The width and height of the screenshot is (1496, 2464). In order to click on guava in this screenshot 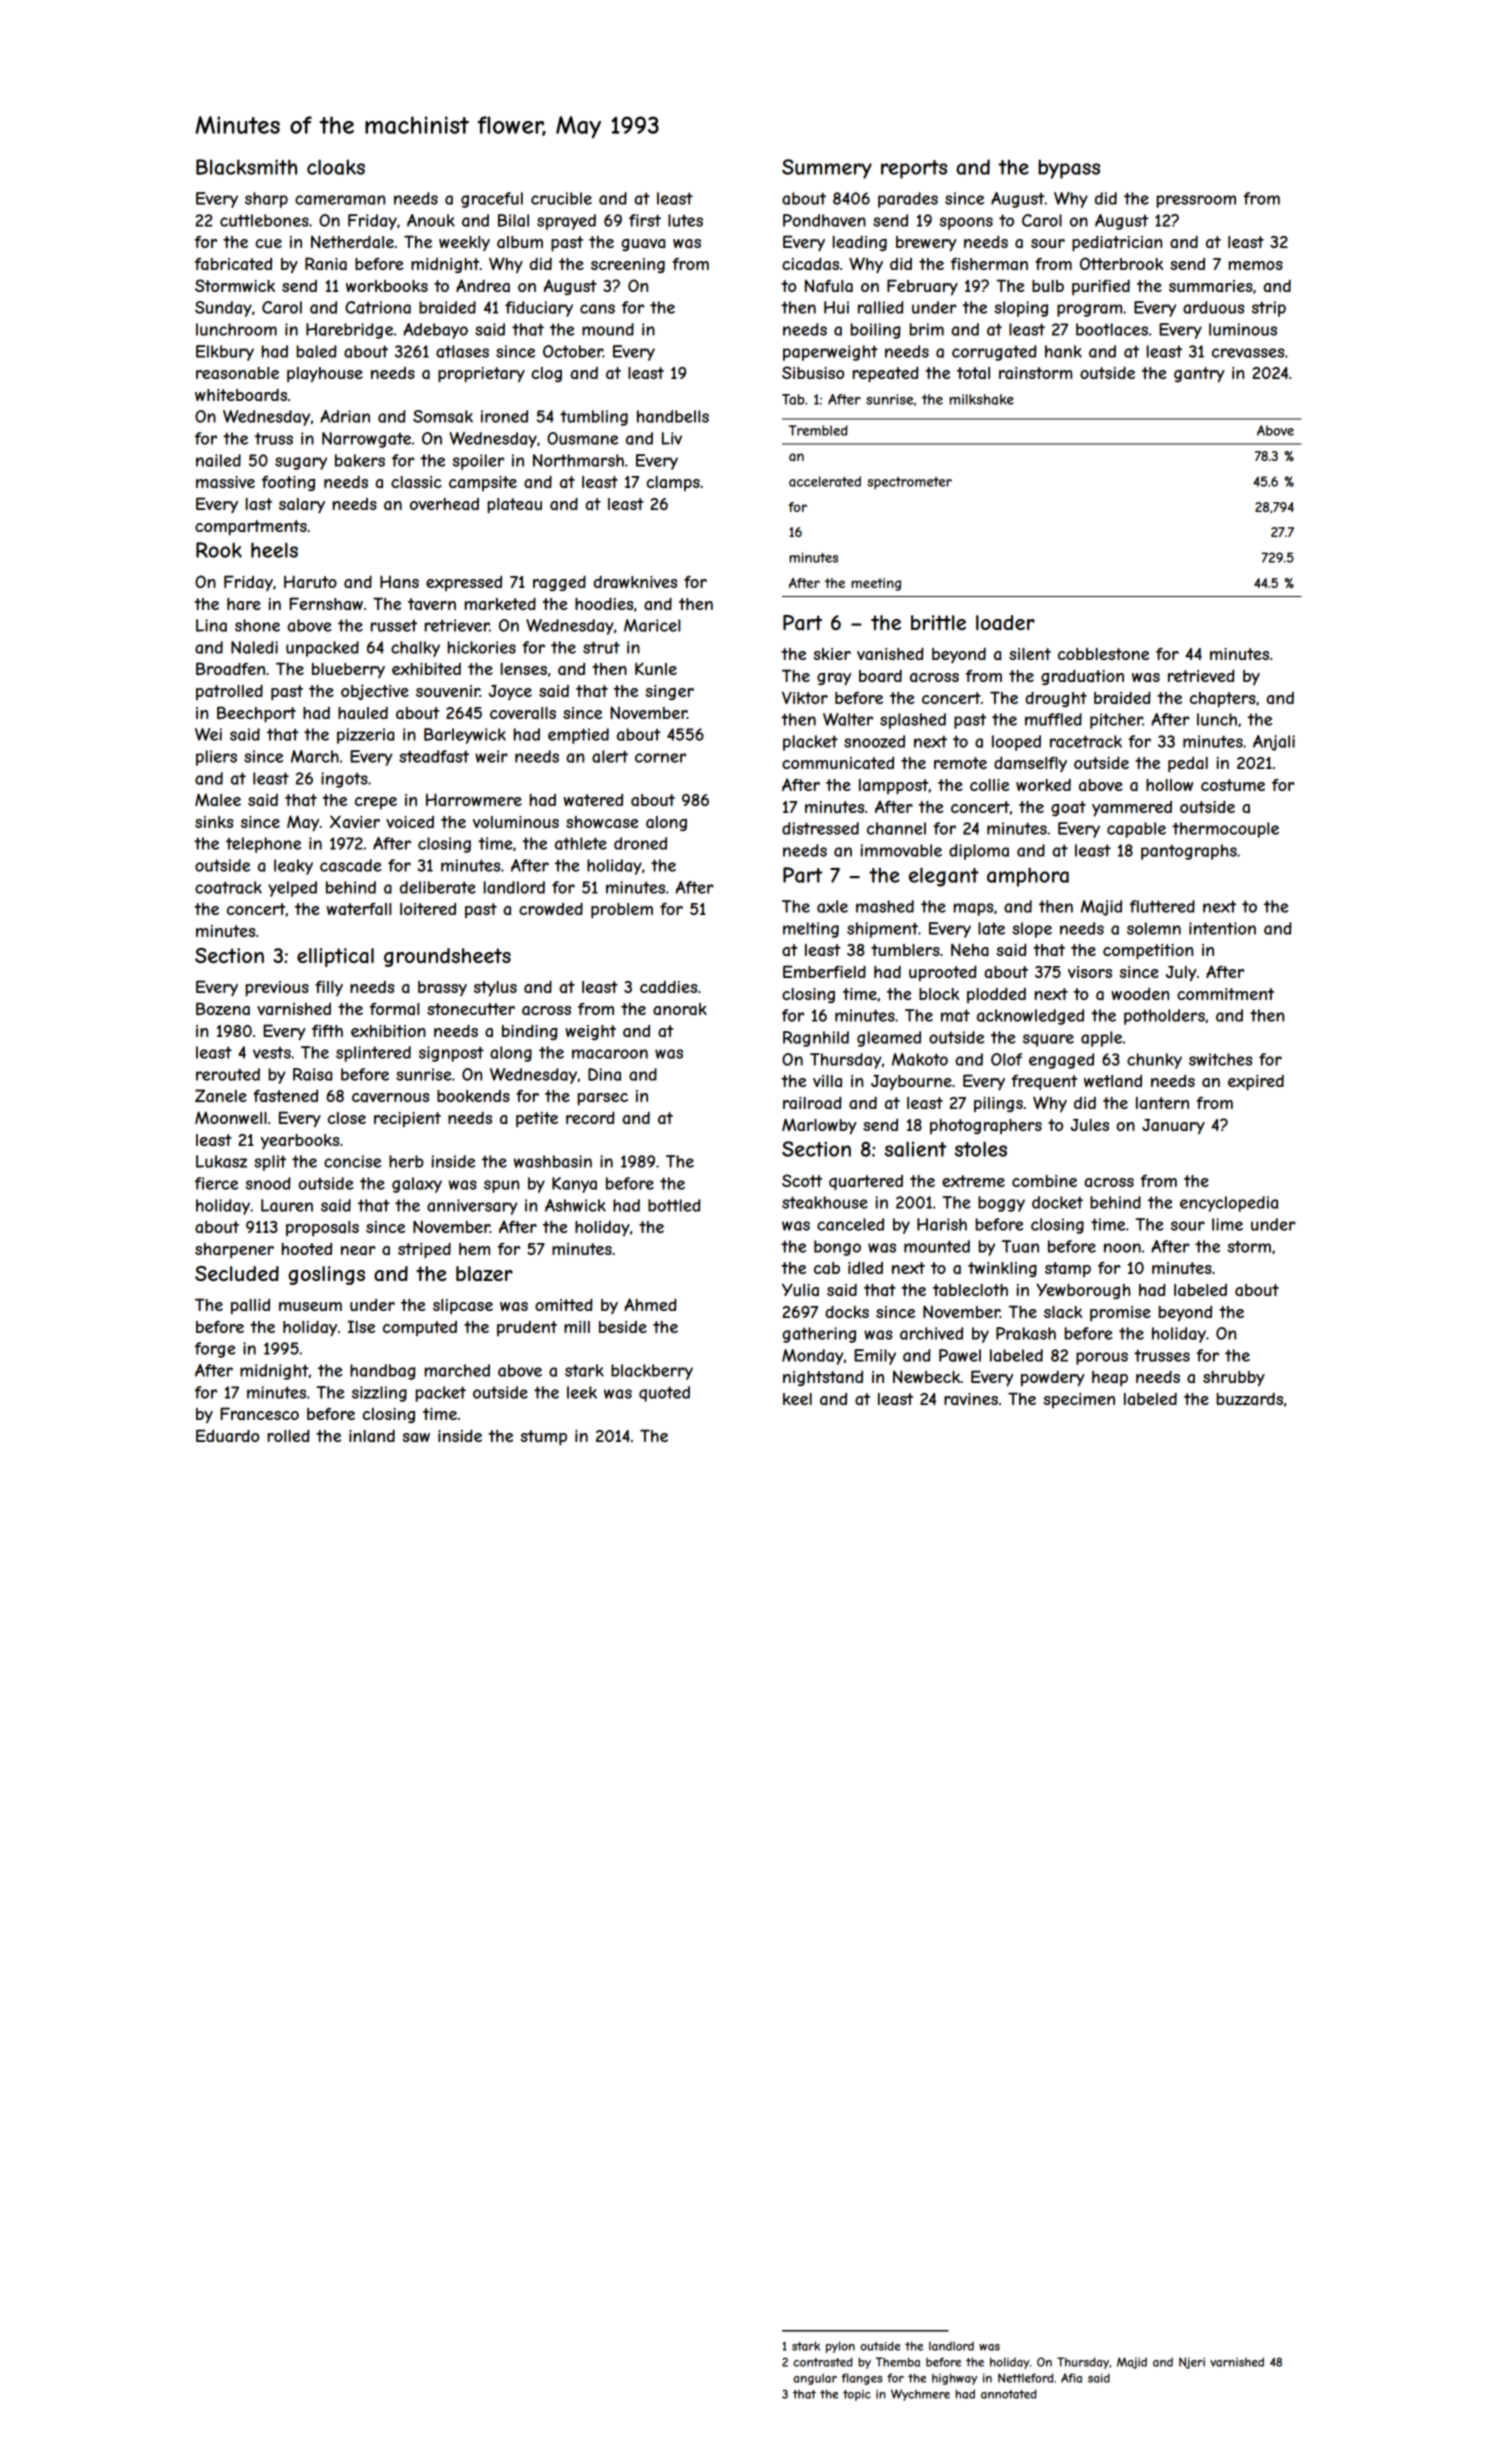, I will do `click(643, 245)`.
